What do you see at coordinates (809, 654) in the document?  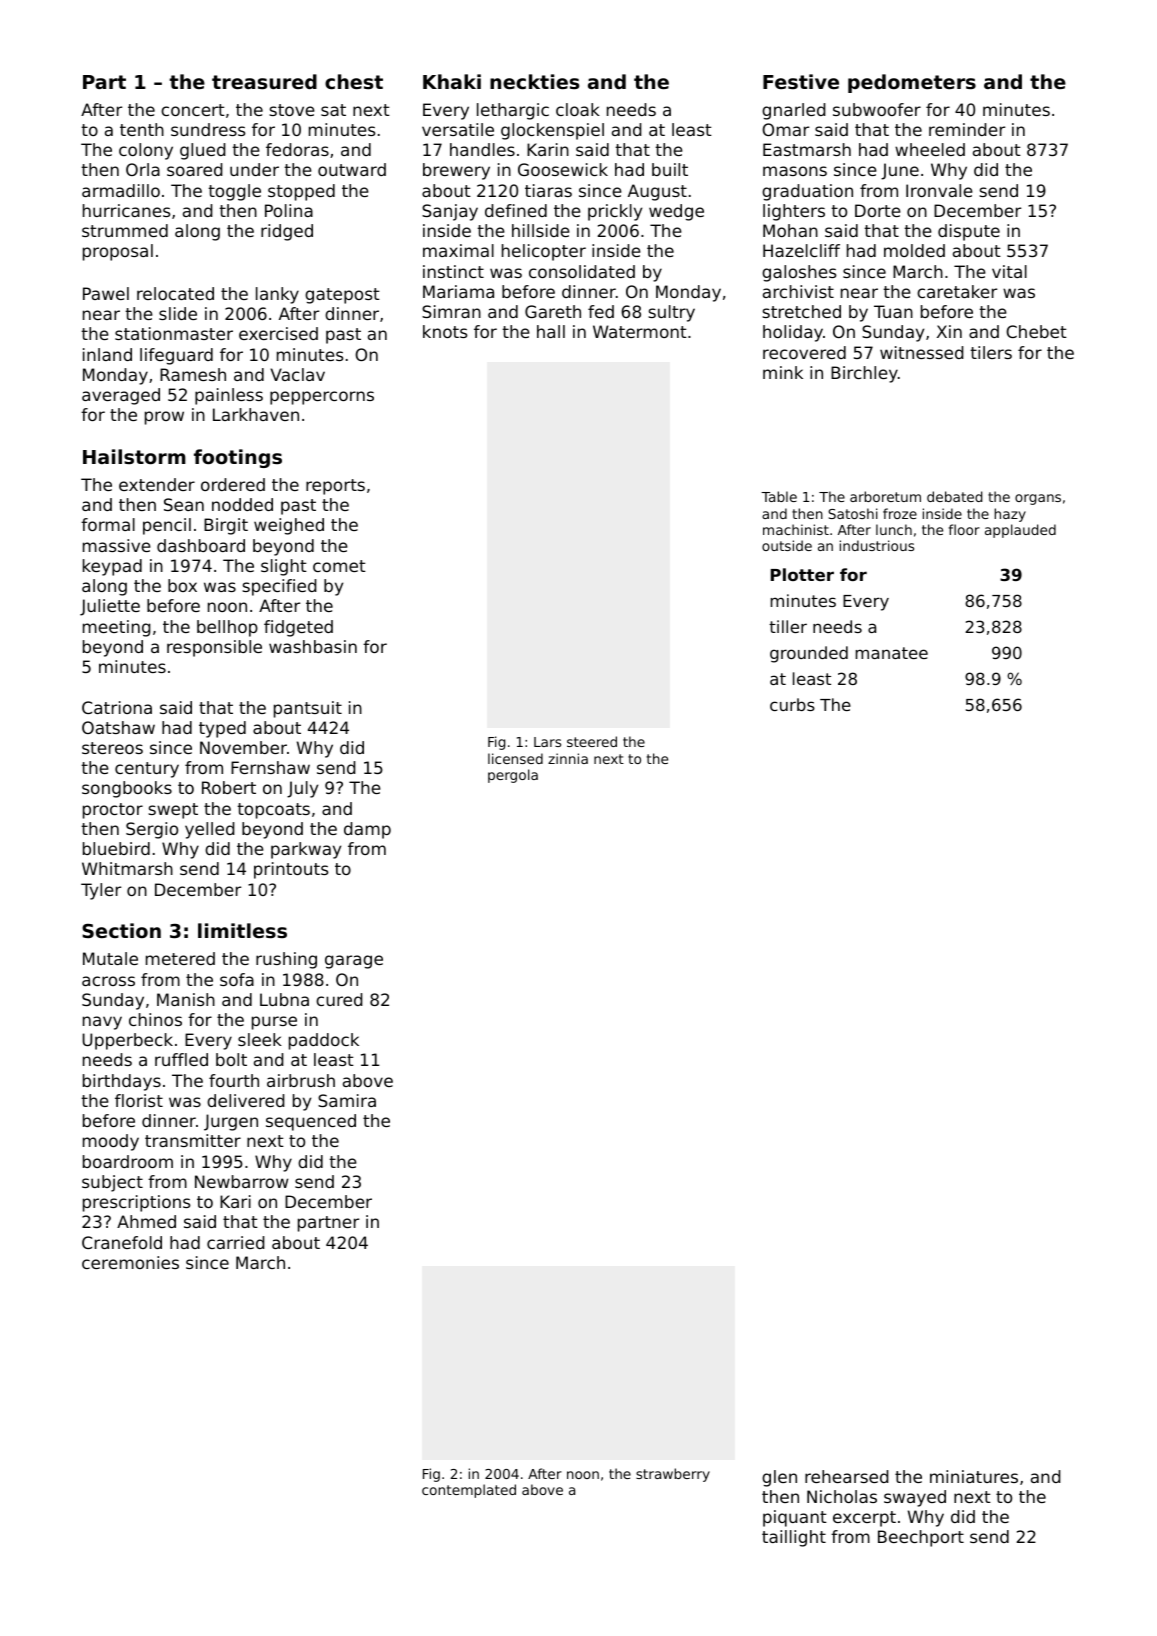 I see `grounded` at bounding box center [809, 654].
